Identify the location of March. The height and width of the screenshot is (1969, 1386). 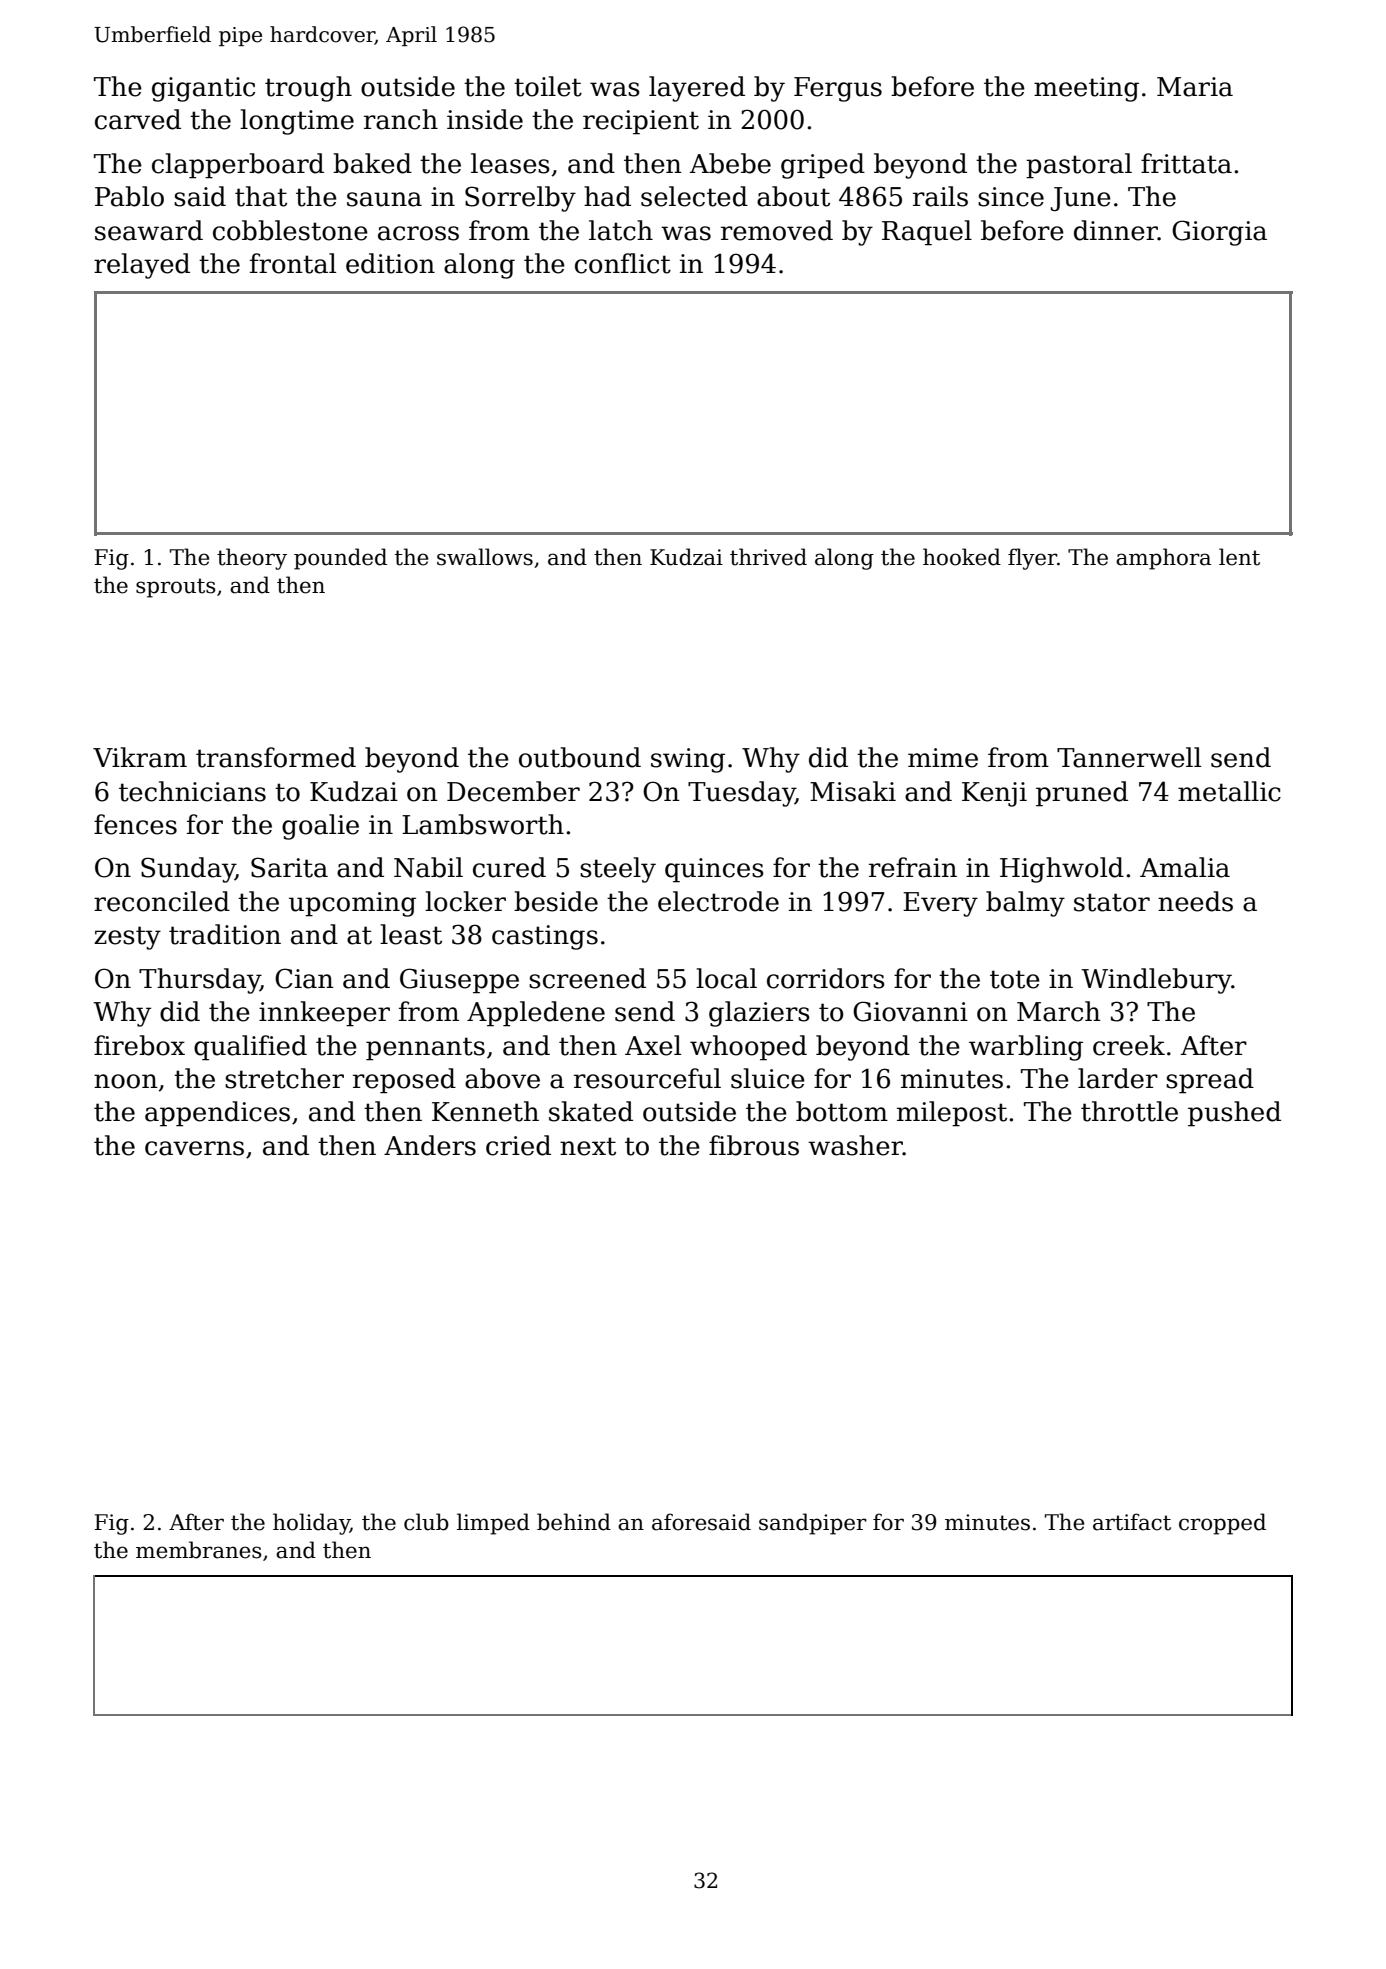
(1059, 1011).
